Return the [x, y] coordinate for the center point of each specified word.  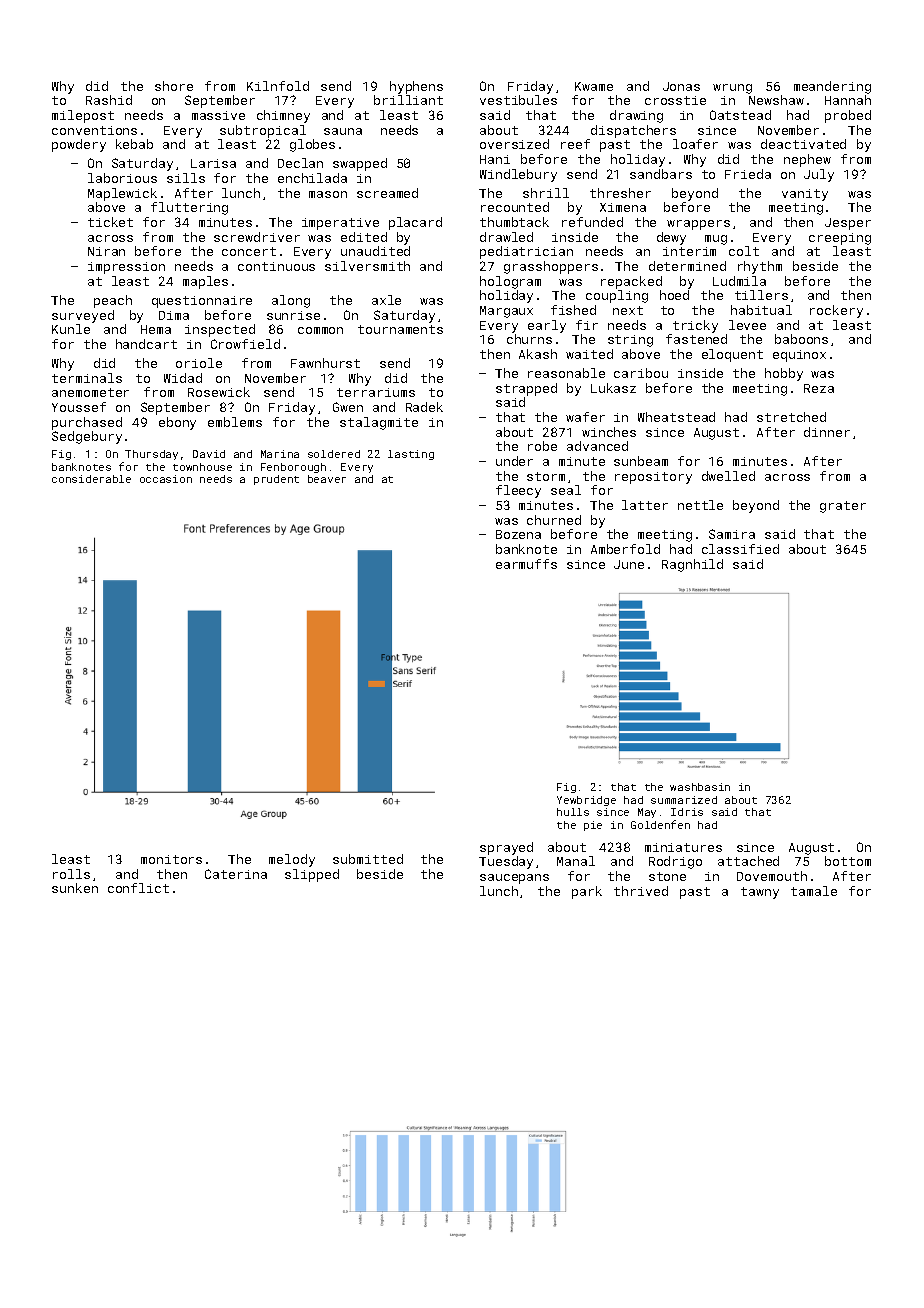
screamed [387, 193]
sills [186, 178]
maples [205, 282]
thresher [620, 193]
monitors [171, 859]
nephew [807, 160]
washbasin [700, 787]
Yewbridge [586, 801]
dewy [671, 238]
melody [292, 860]
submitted [368, 859]
